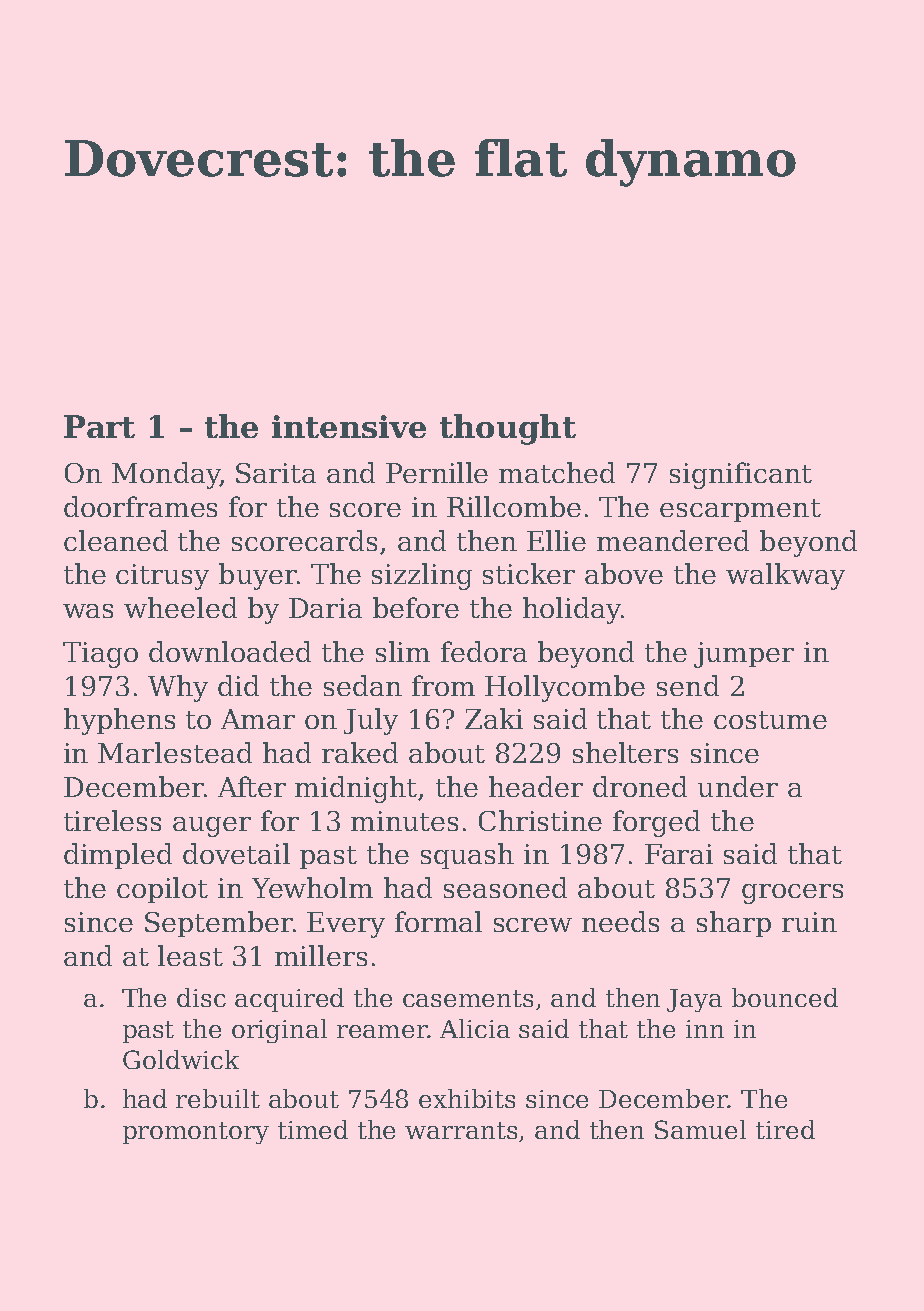 The width and height of the page is (924, 1311). I want to click on Christine, so click(540, 820).
